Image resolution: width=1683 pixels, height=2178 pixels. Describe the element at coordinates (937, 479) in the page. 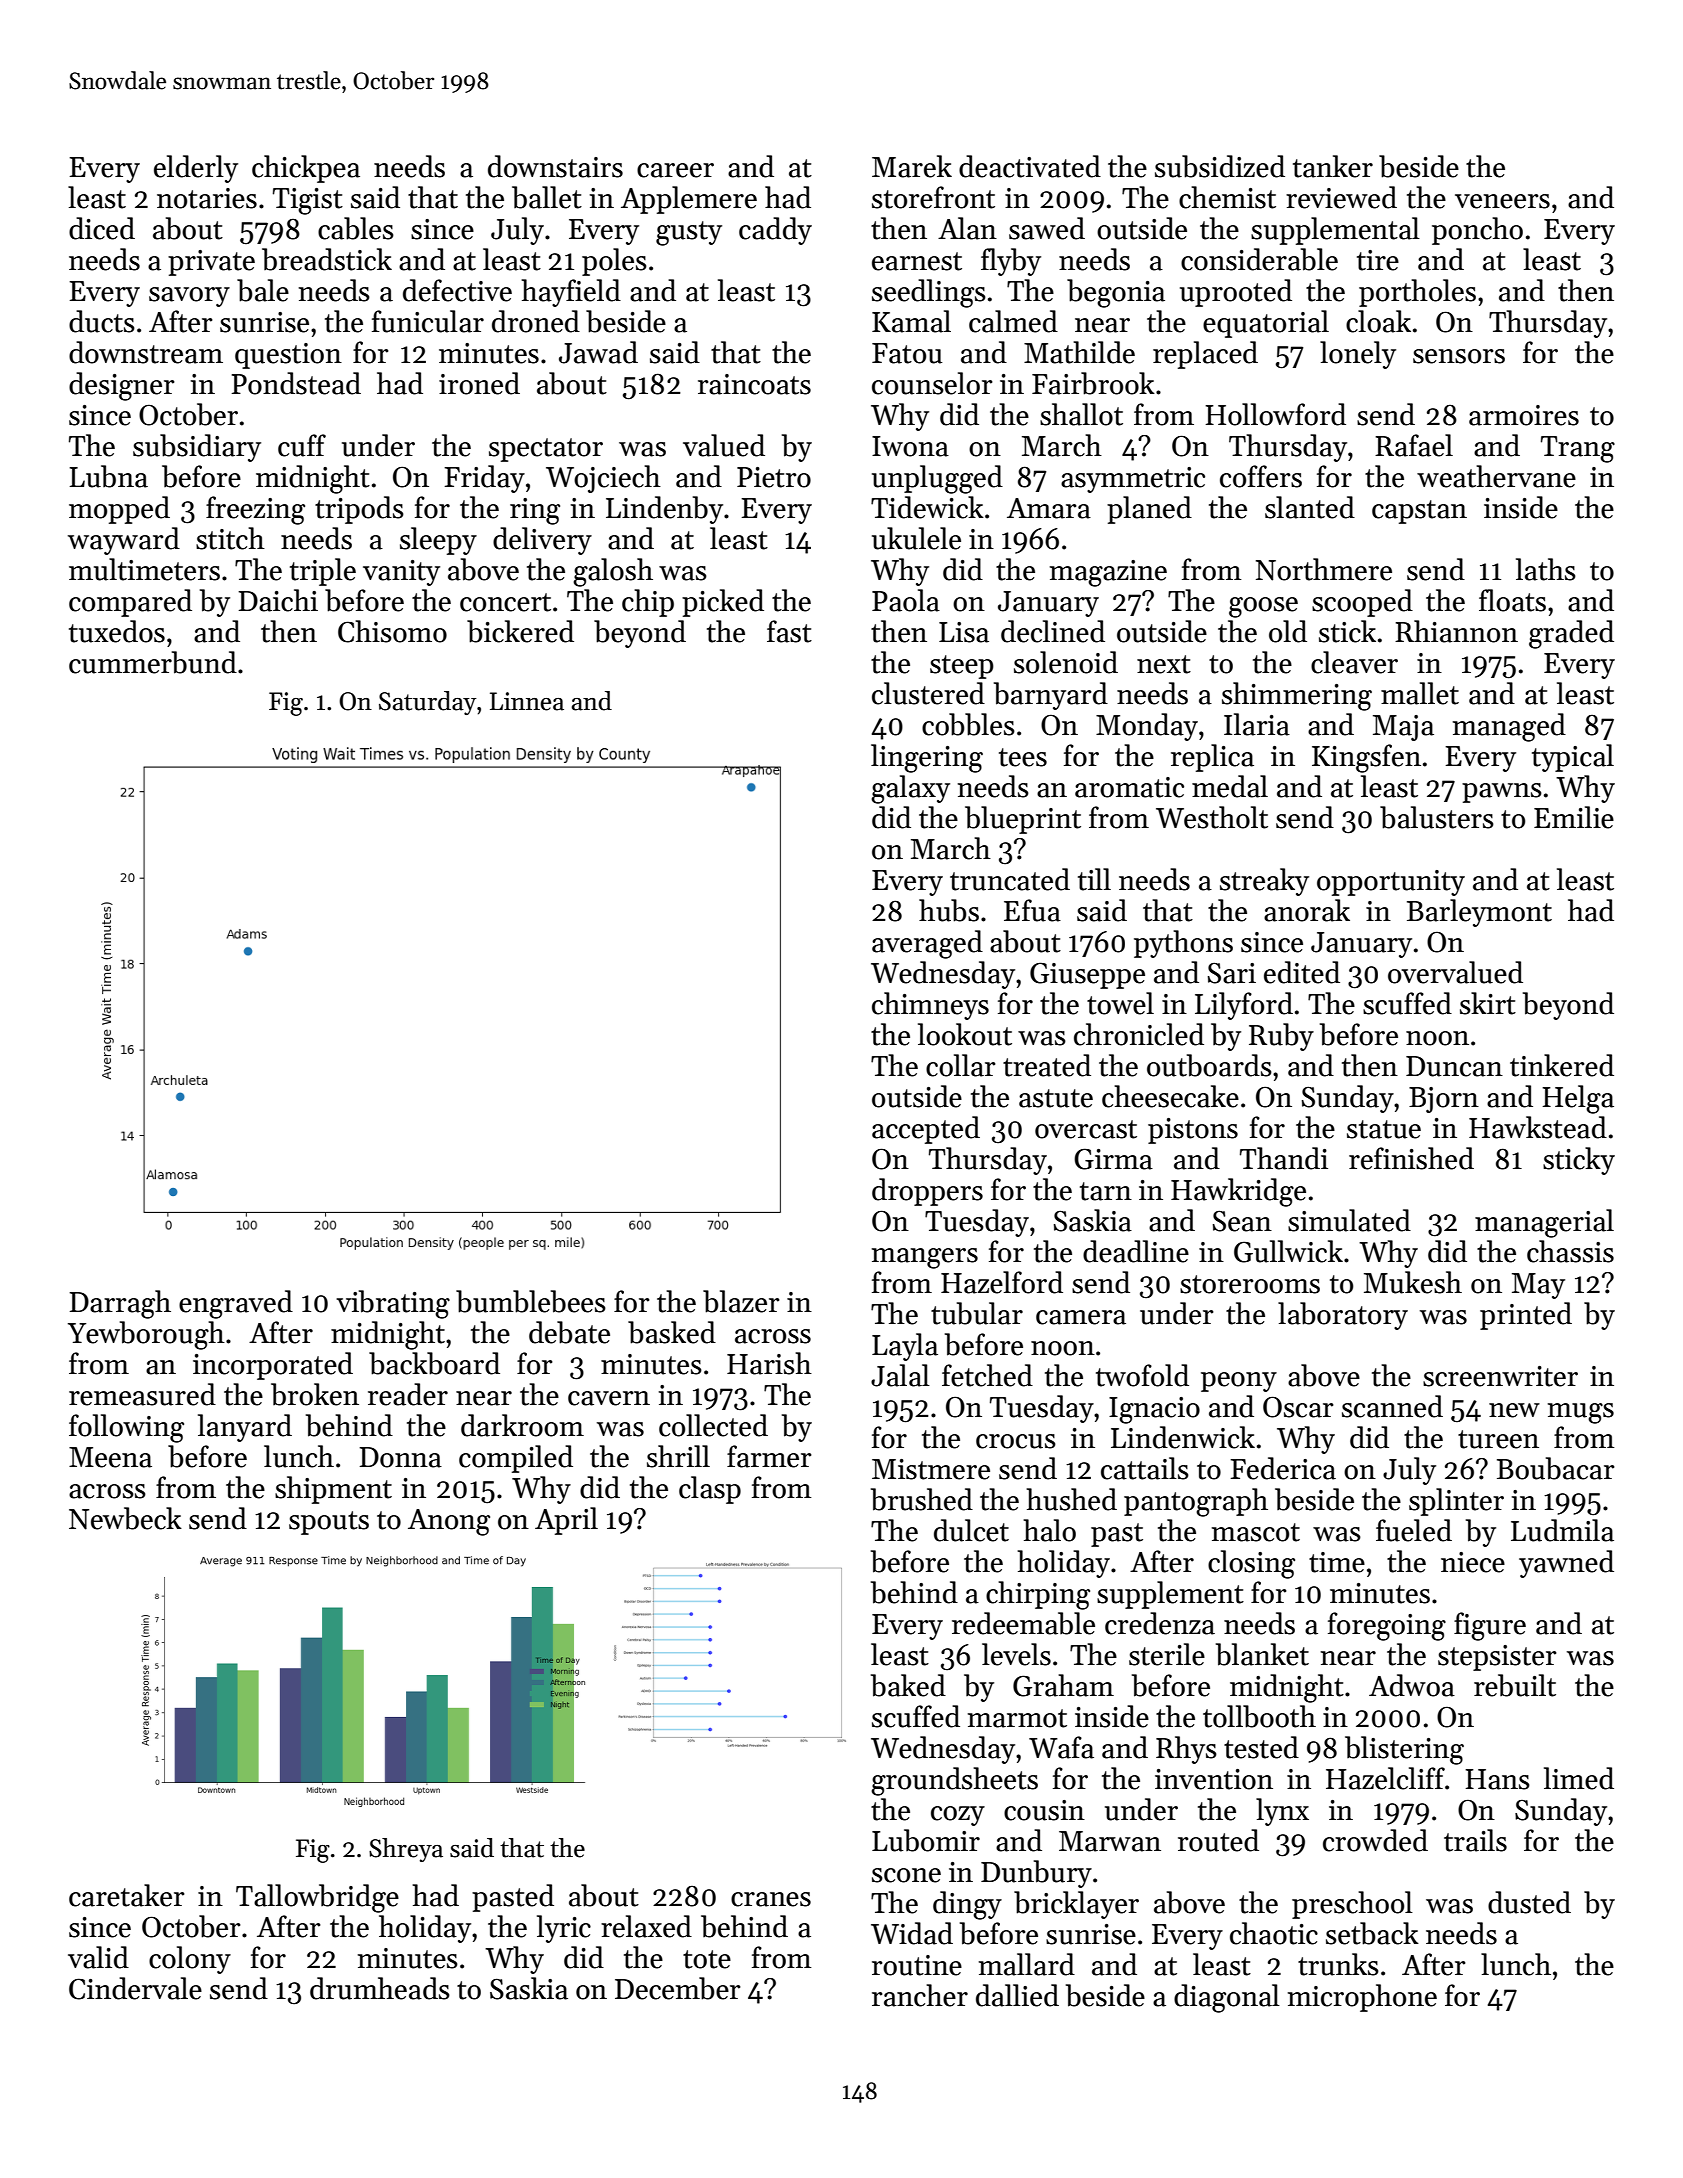

I see `unplugged` at that location.
